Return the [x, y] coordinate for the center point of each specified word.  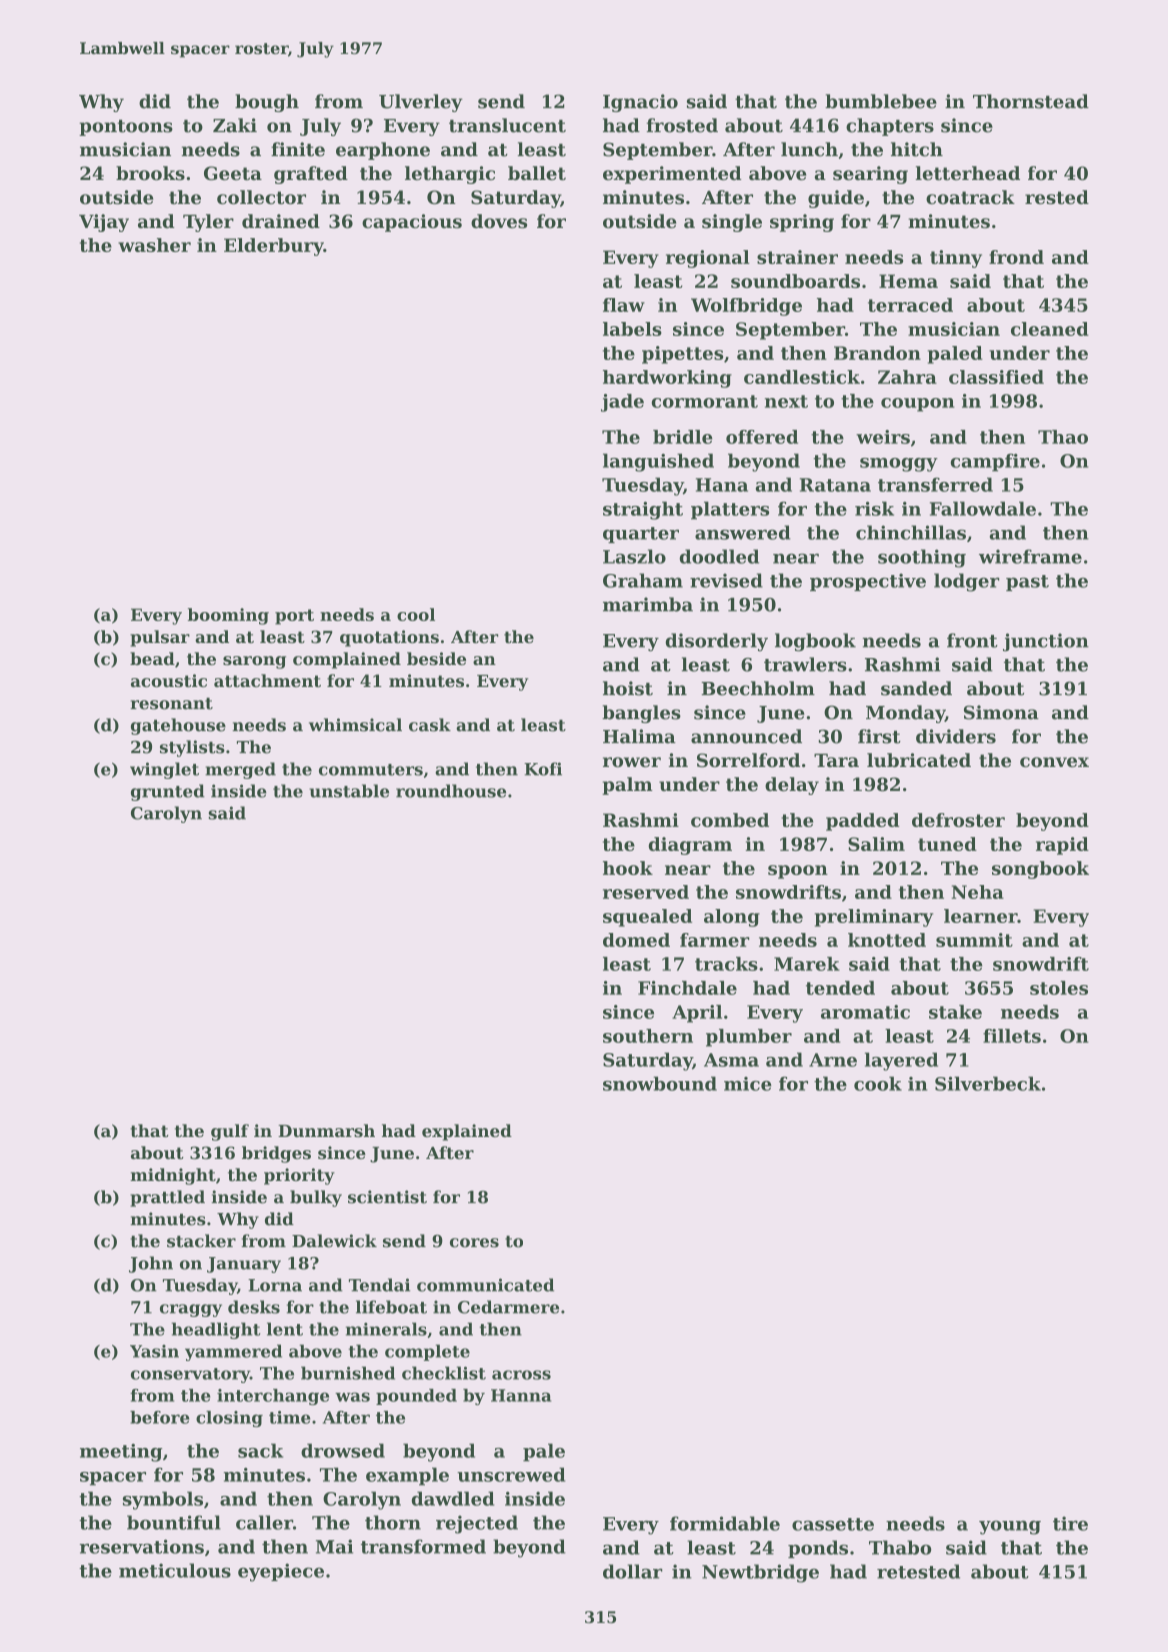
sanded [916, 688]
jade [622, 403]
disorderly [717, 642]
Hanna [521, 1395]
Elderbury [274, 247]
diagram [690, 846]
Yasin [154, 1351]
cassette [833, 1524]
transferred [935, 484]
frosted [682, 125]
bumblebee [881, 101]
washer [154, 245]
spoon [798, 872]
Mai [334, 1546]
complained [347, 660]
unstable [349, 791]
